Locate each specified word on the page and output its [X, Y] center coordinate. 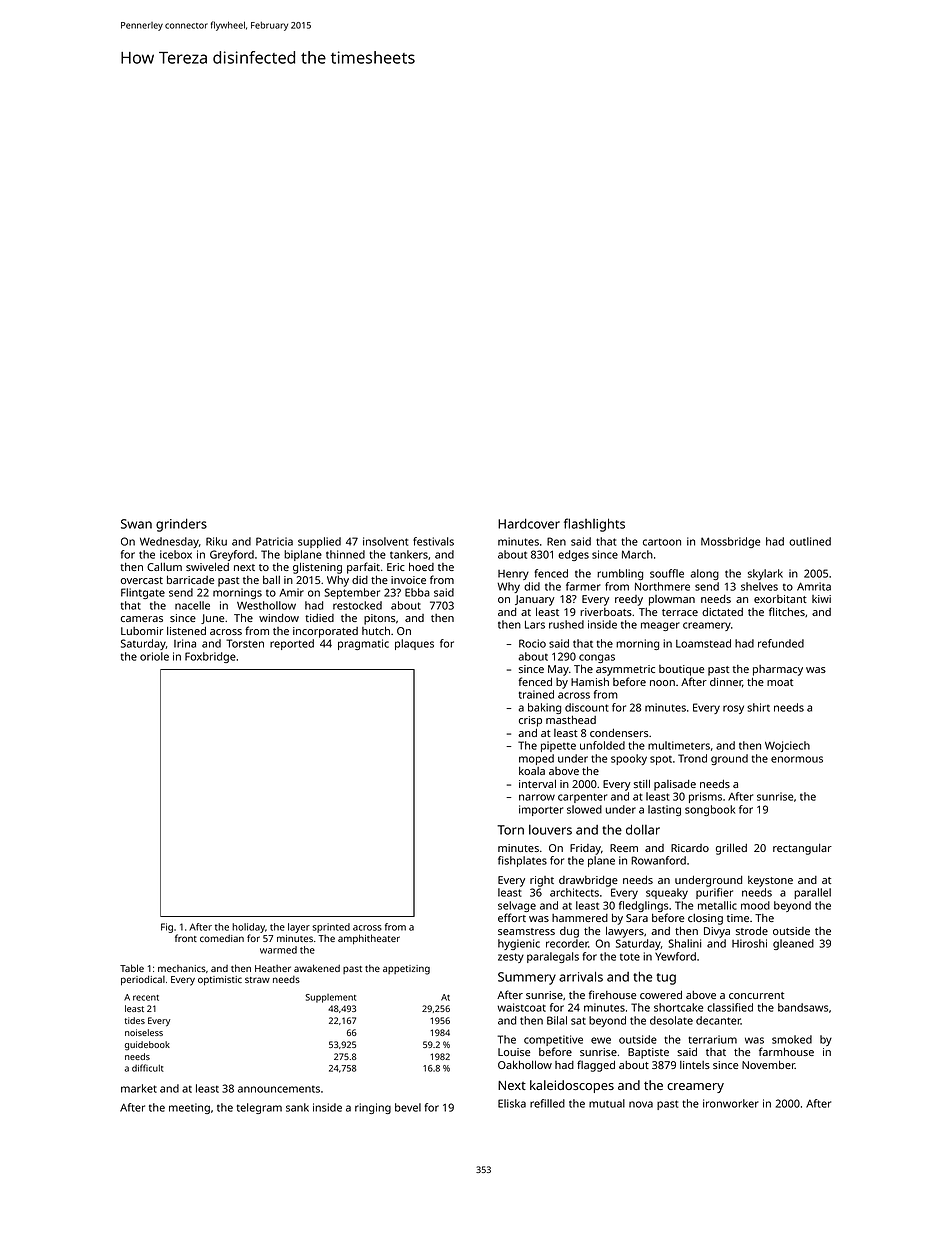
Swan [136, 524]
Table [132, 968]
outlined [810, 541]
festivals [433, 541]
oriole [154, 656]
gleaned [793, 944]
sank [297, 1107]
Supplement [330, 998]
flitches [787, 611]
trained [536, 694]
